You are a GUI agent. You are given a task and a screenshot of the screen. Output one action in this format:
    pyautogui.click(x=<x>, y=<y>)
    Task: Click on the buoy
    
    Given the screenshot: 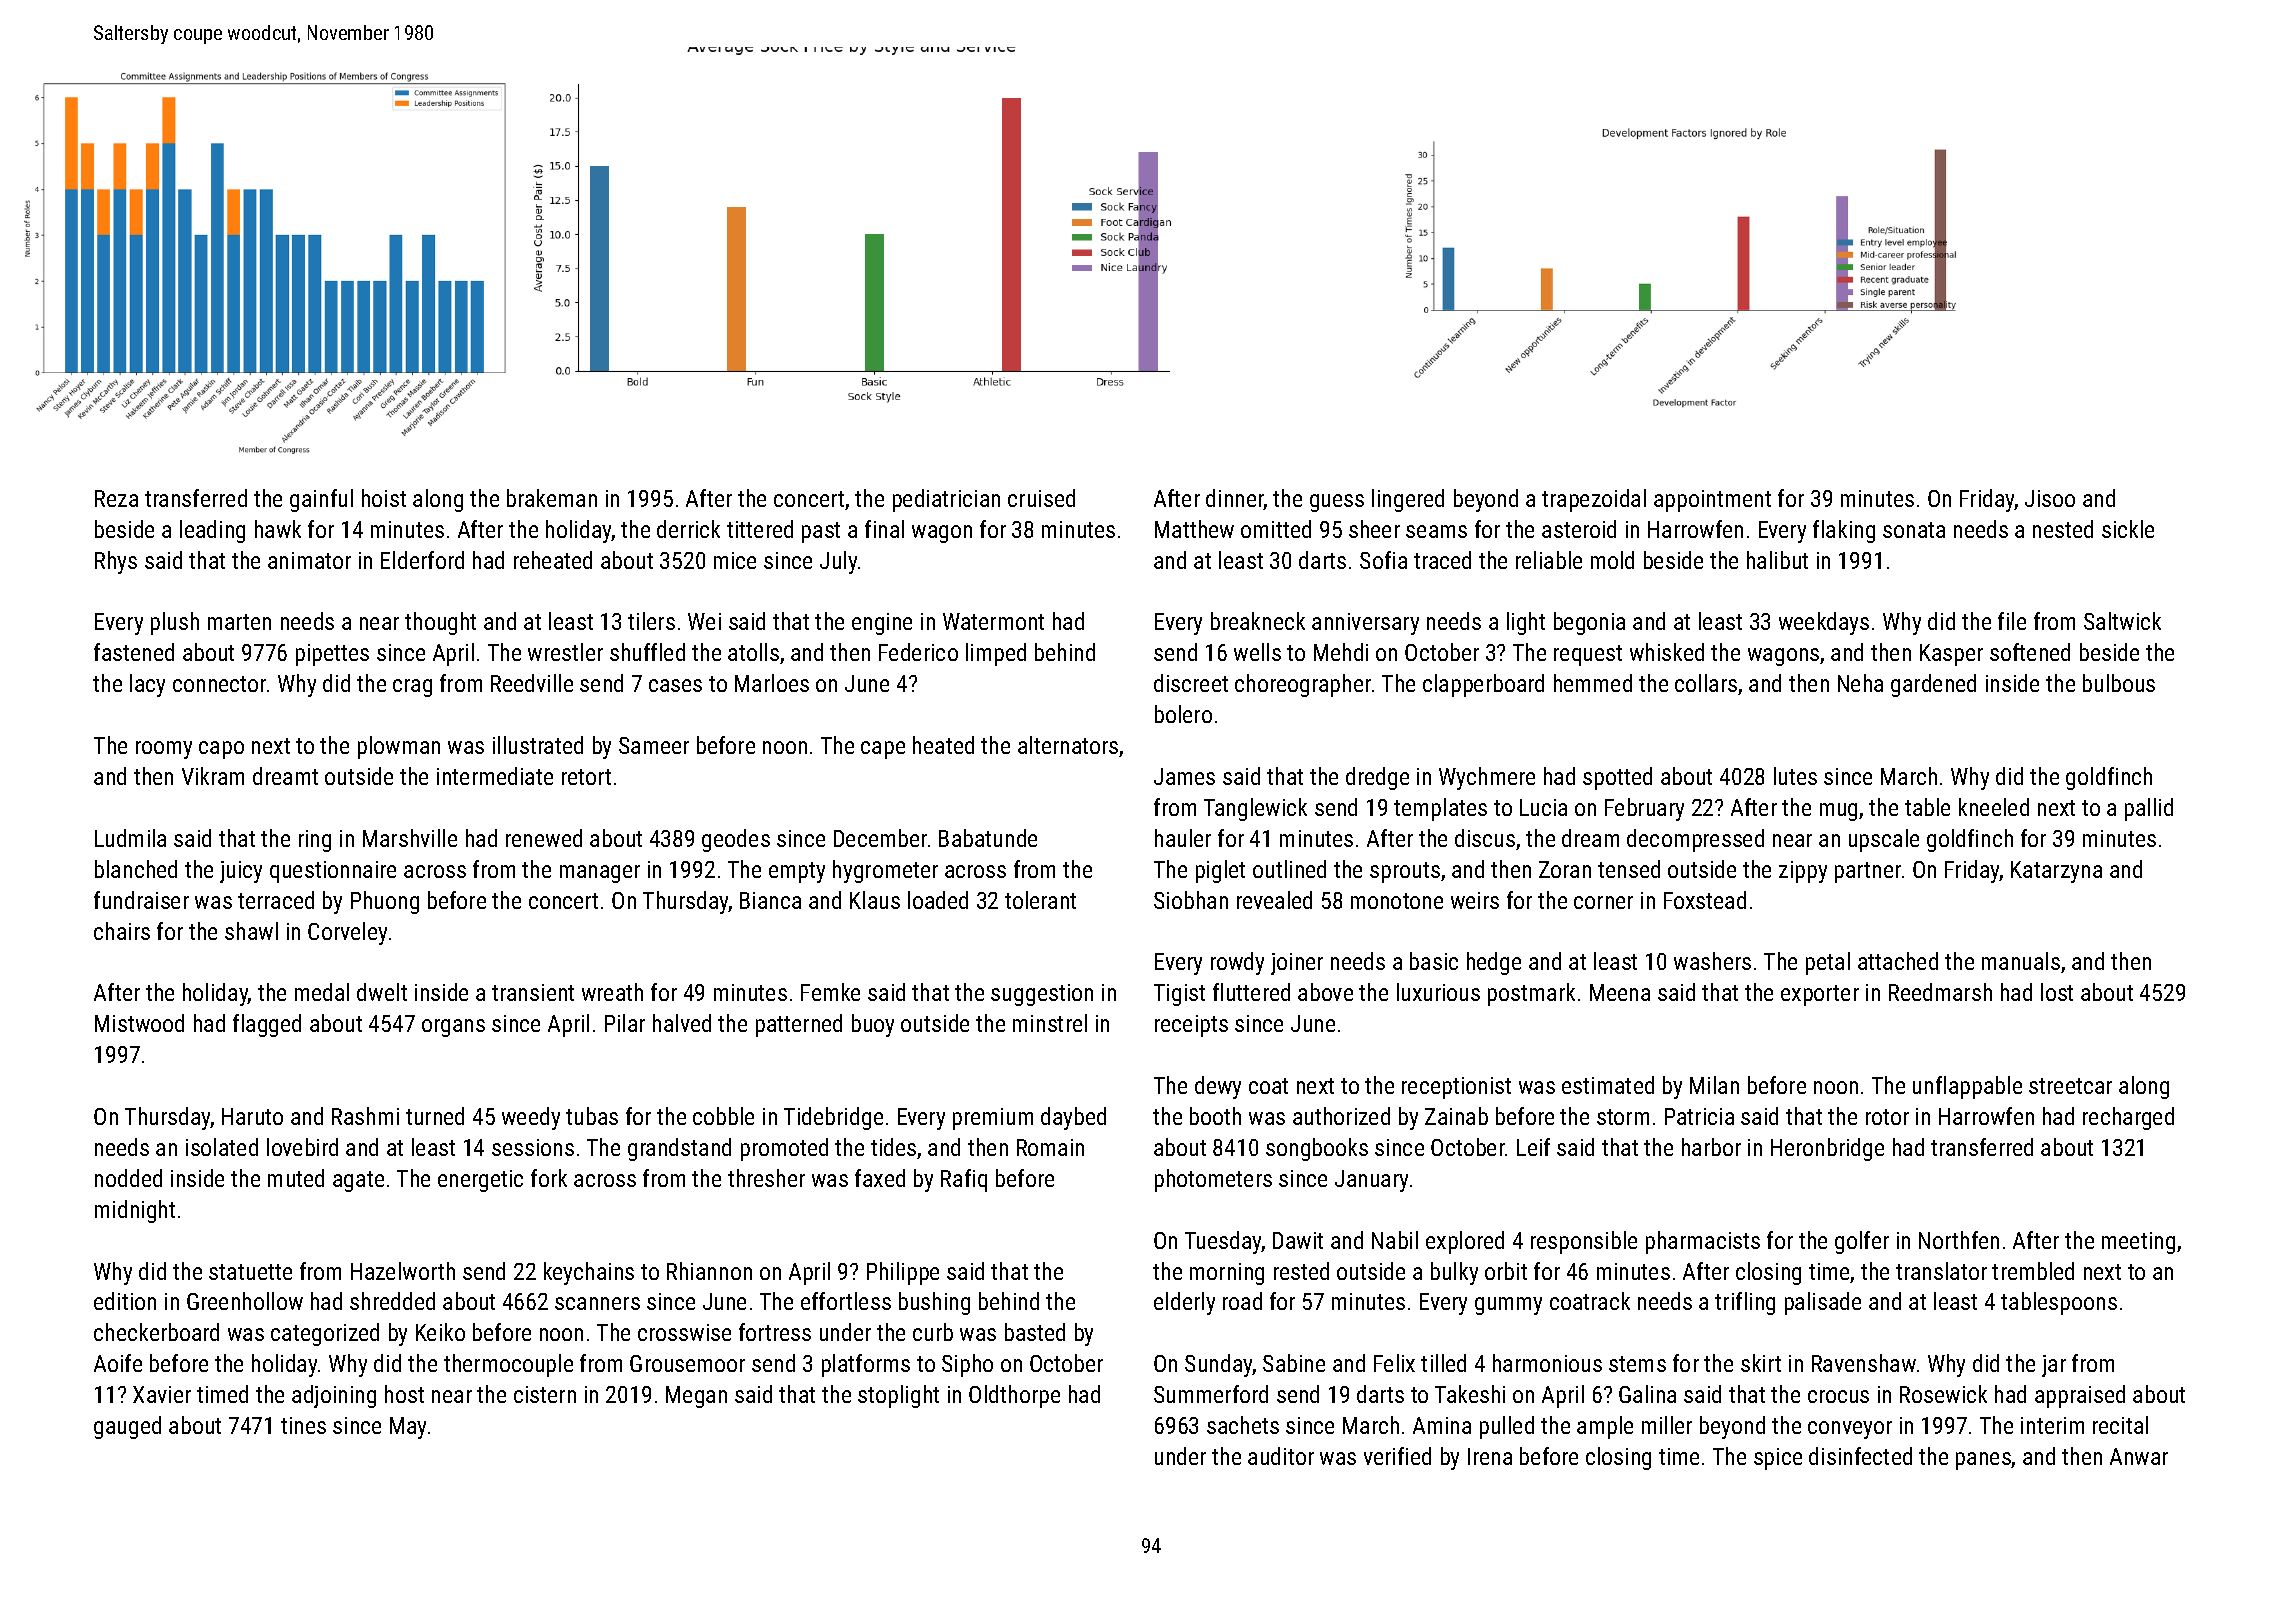 What is the action you would take?
    pyautogui.click(x=873, y=1025)
